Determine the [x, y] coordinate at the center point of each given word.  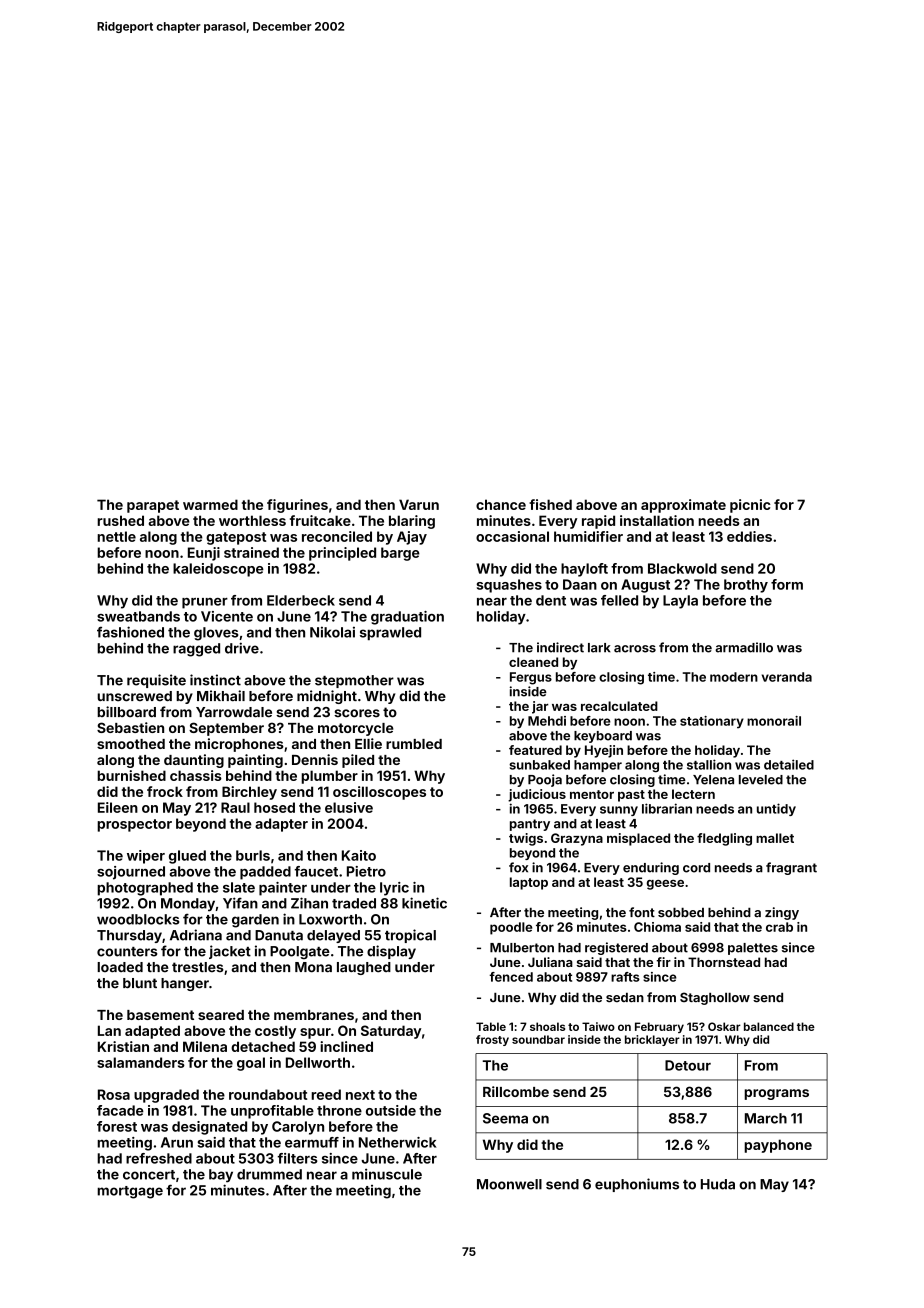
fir [663, 962]
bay [221, 1176]
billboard [126, 712]
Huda [718, 1184]
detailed [789, 764]
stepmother [354, 681]
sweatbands [138, 616]
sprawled [390, 633]
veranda [787, 677]
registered [616, 948]
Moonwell [509, 1184]
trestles [198, 967]
